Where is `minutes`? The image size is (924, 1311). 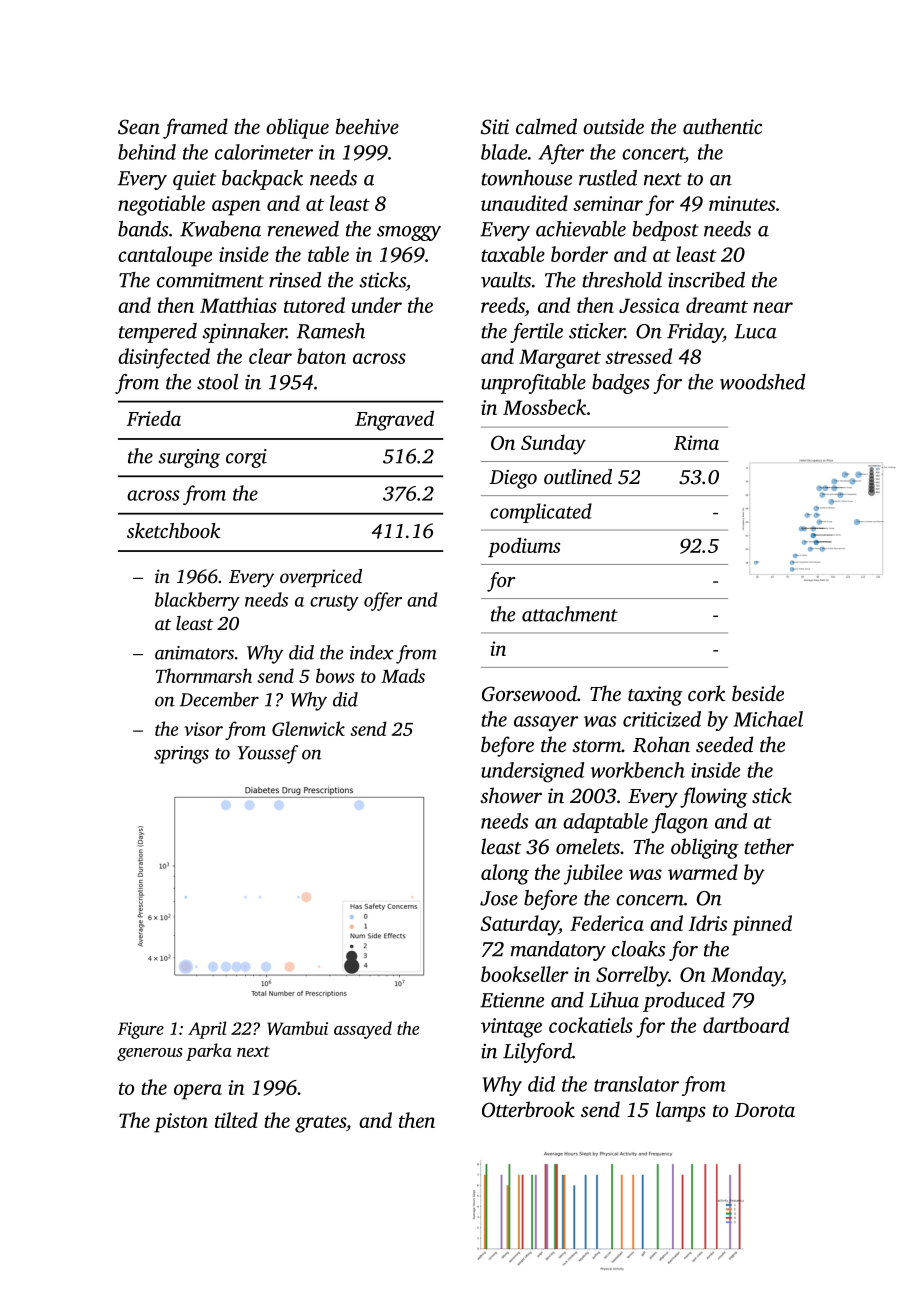 minutes is located at coordinates (742, 203).
